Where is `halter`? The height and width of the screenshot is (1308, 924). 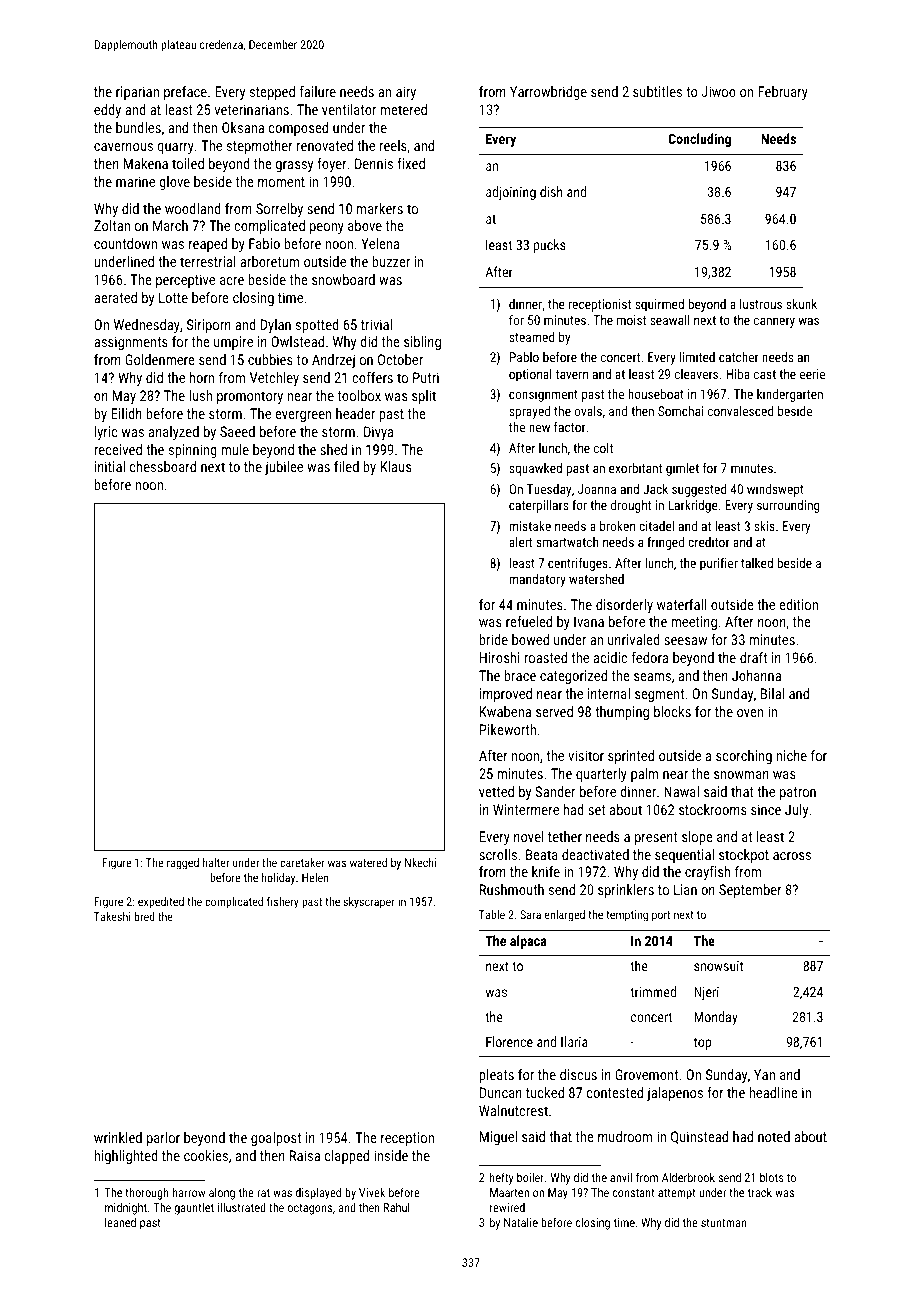
halter is located at coordinates (216, 862).
